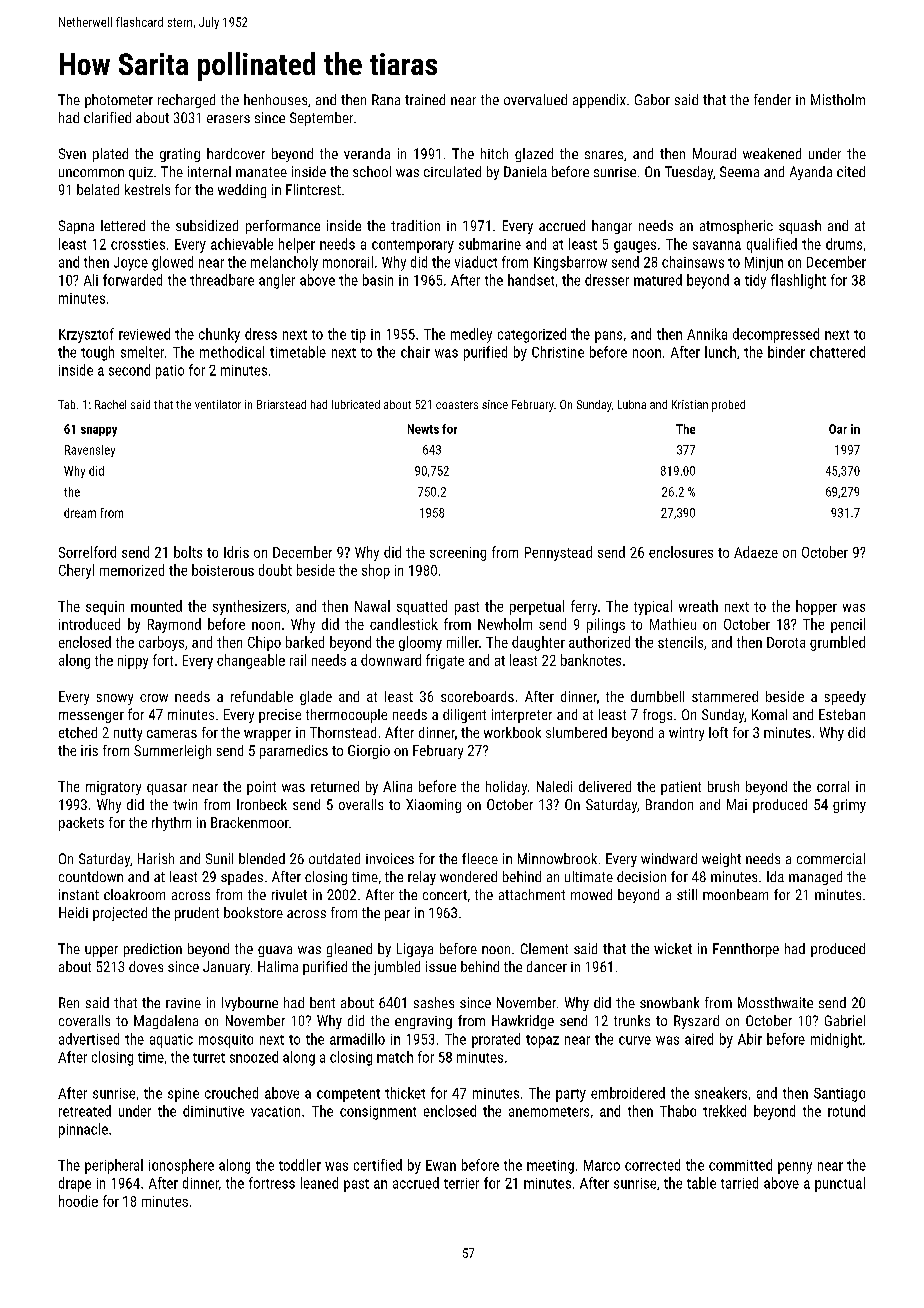 This page has height=1308, width=924. I want to click on stammered, so click(725, 696).
